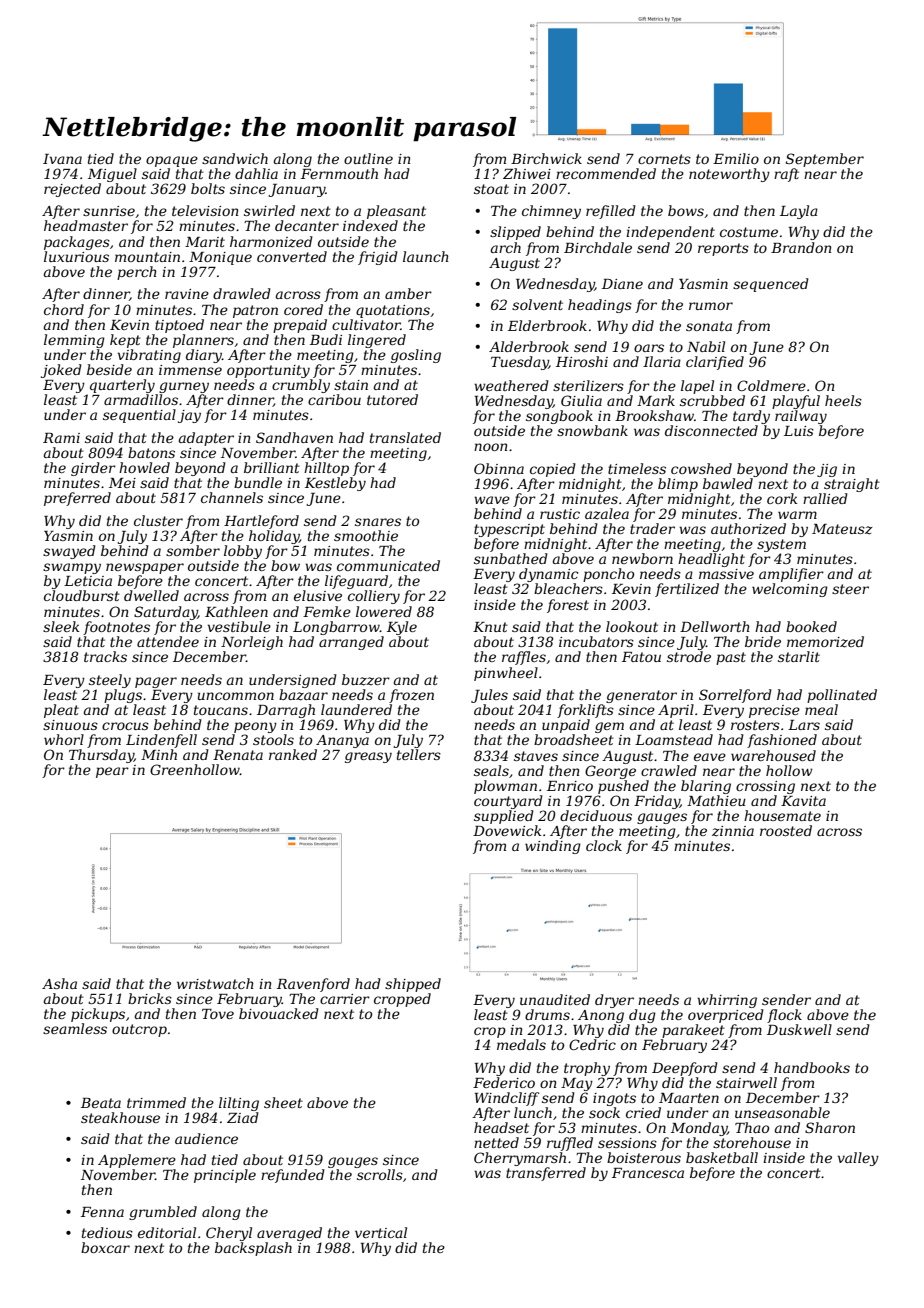  I want to click on mountain, so click(147, 257).
